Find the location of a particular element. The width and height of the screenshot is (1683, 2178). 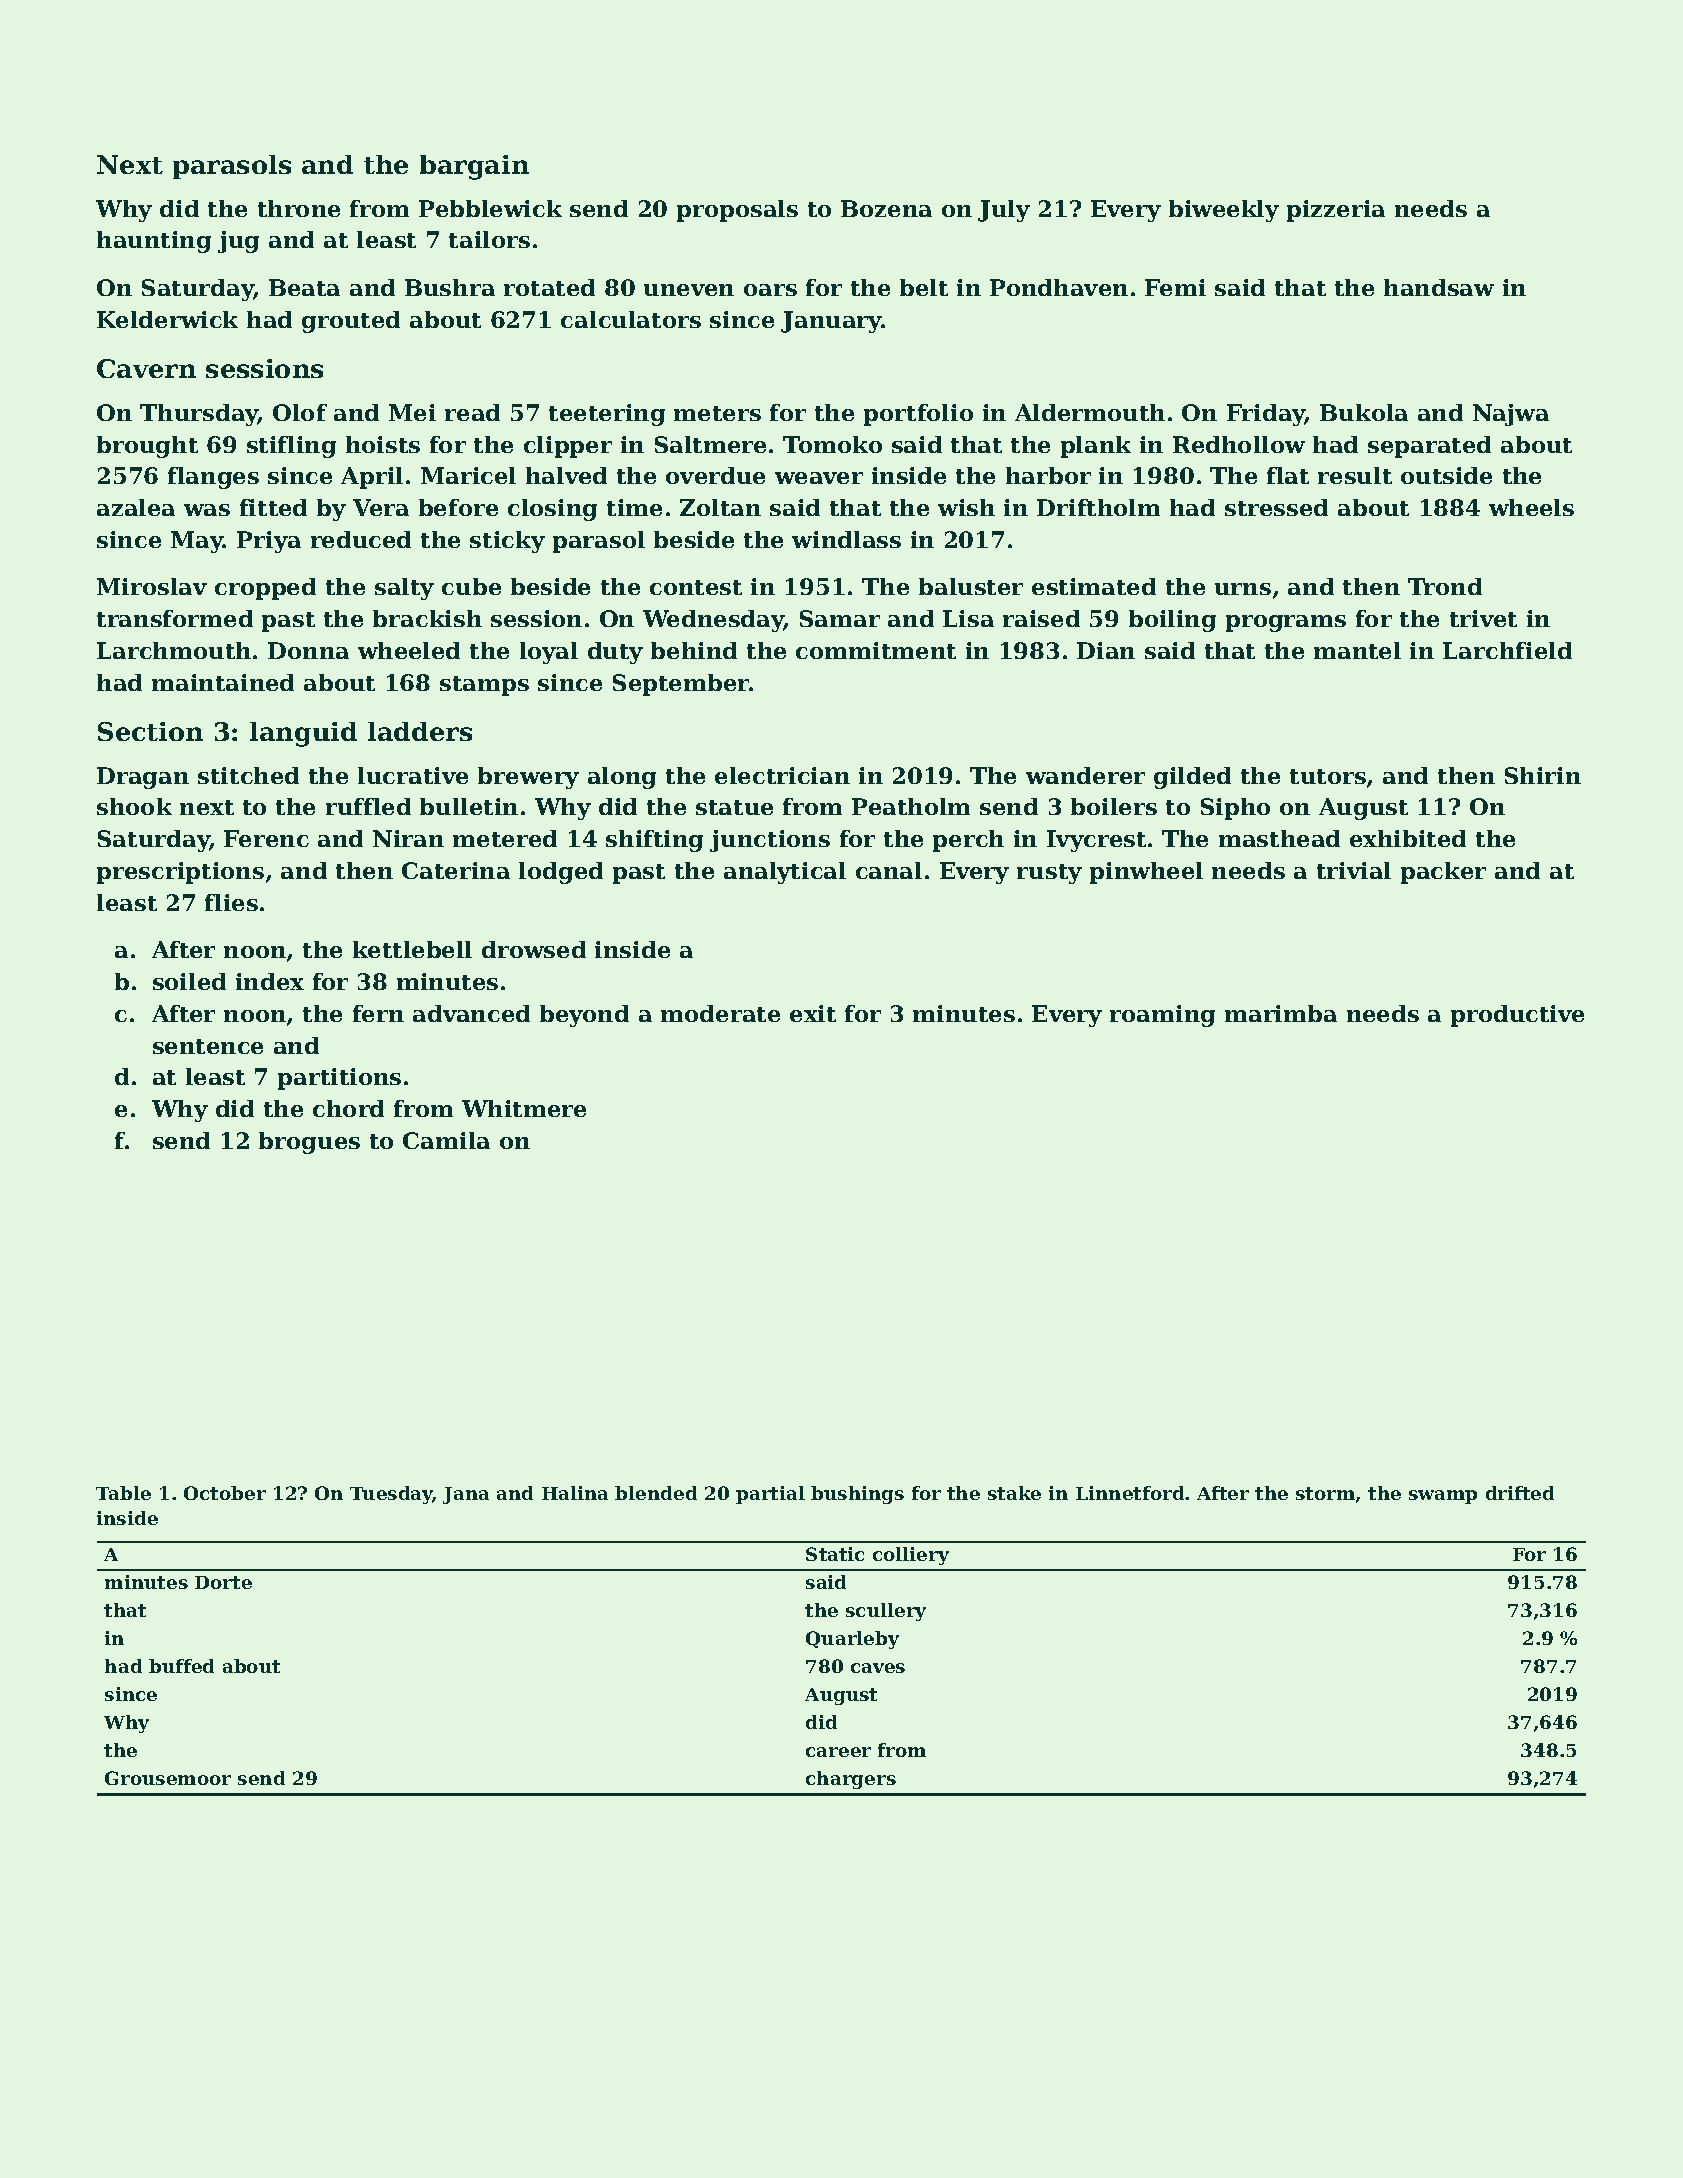

Camila is located at coordinates (446, 1140).
